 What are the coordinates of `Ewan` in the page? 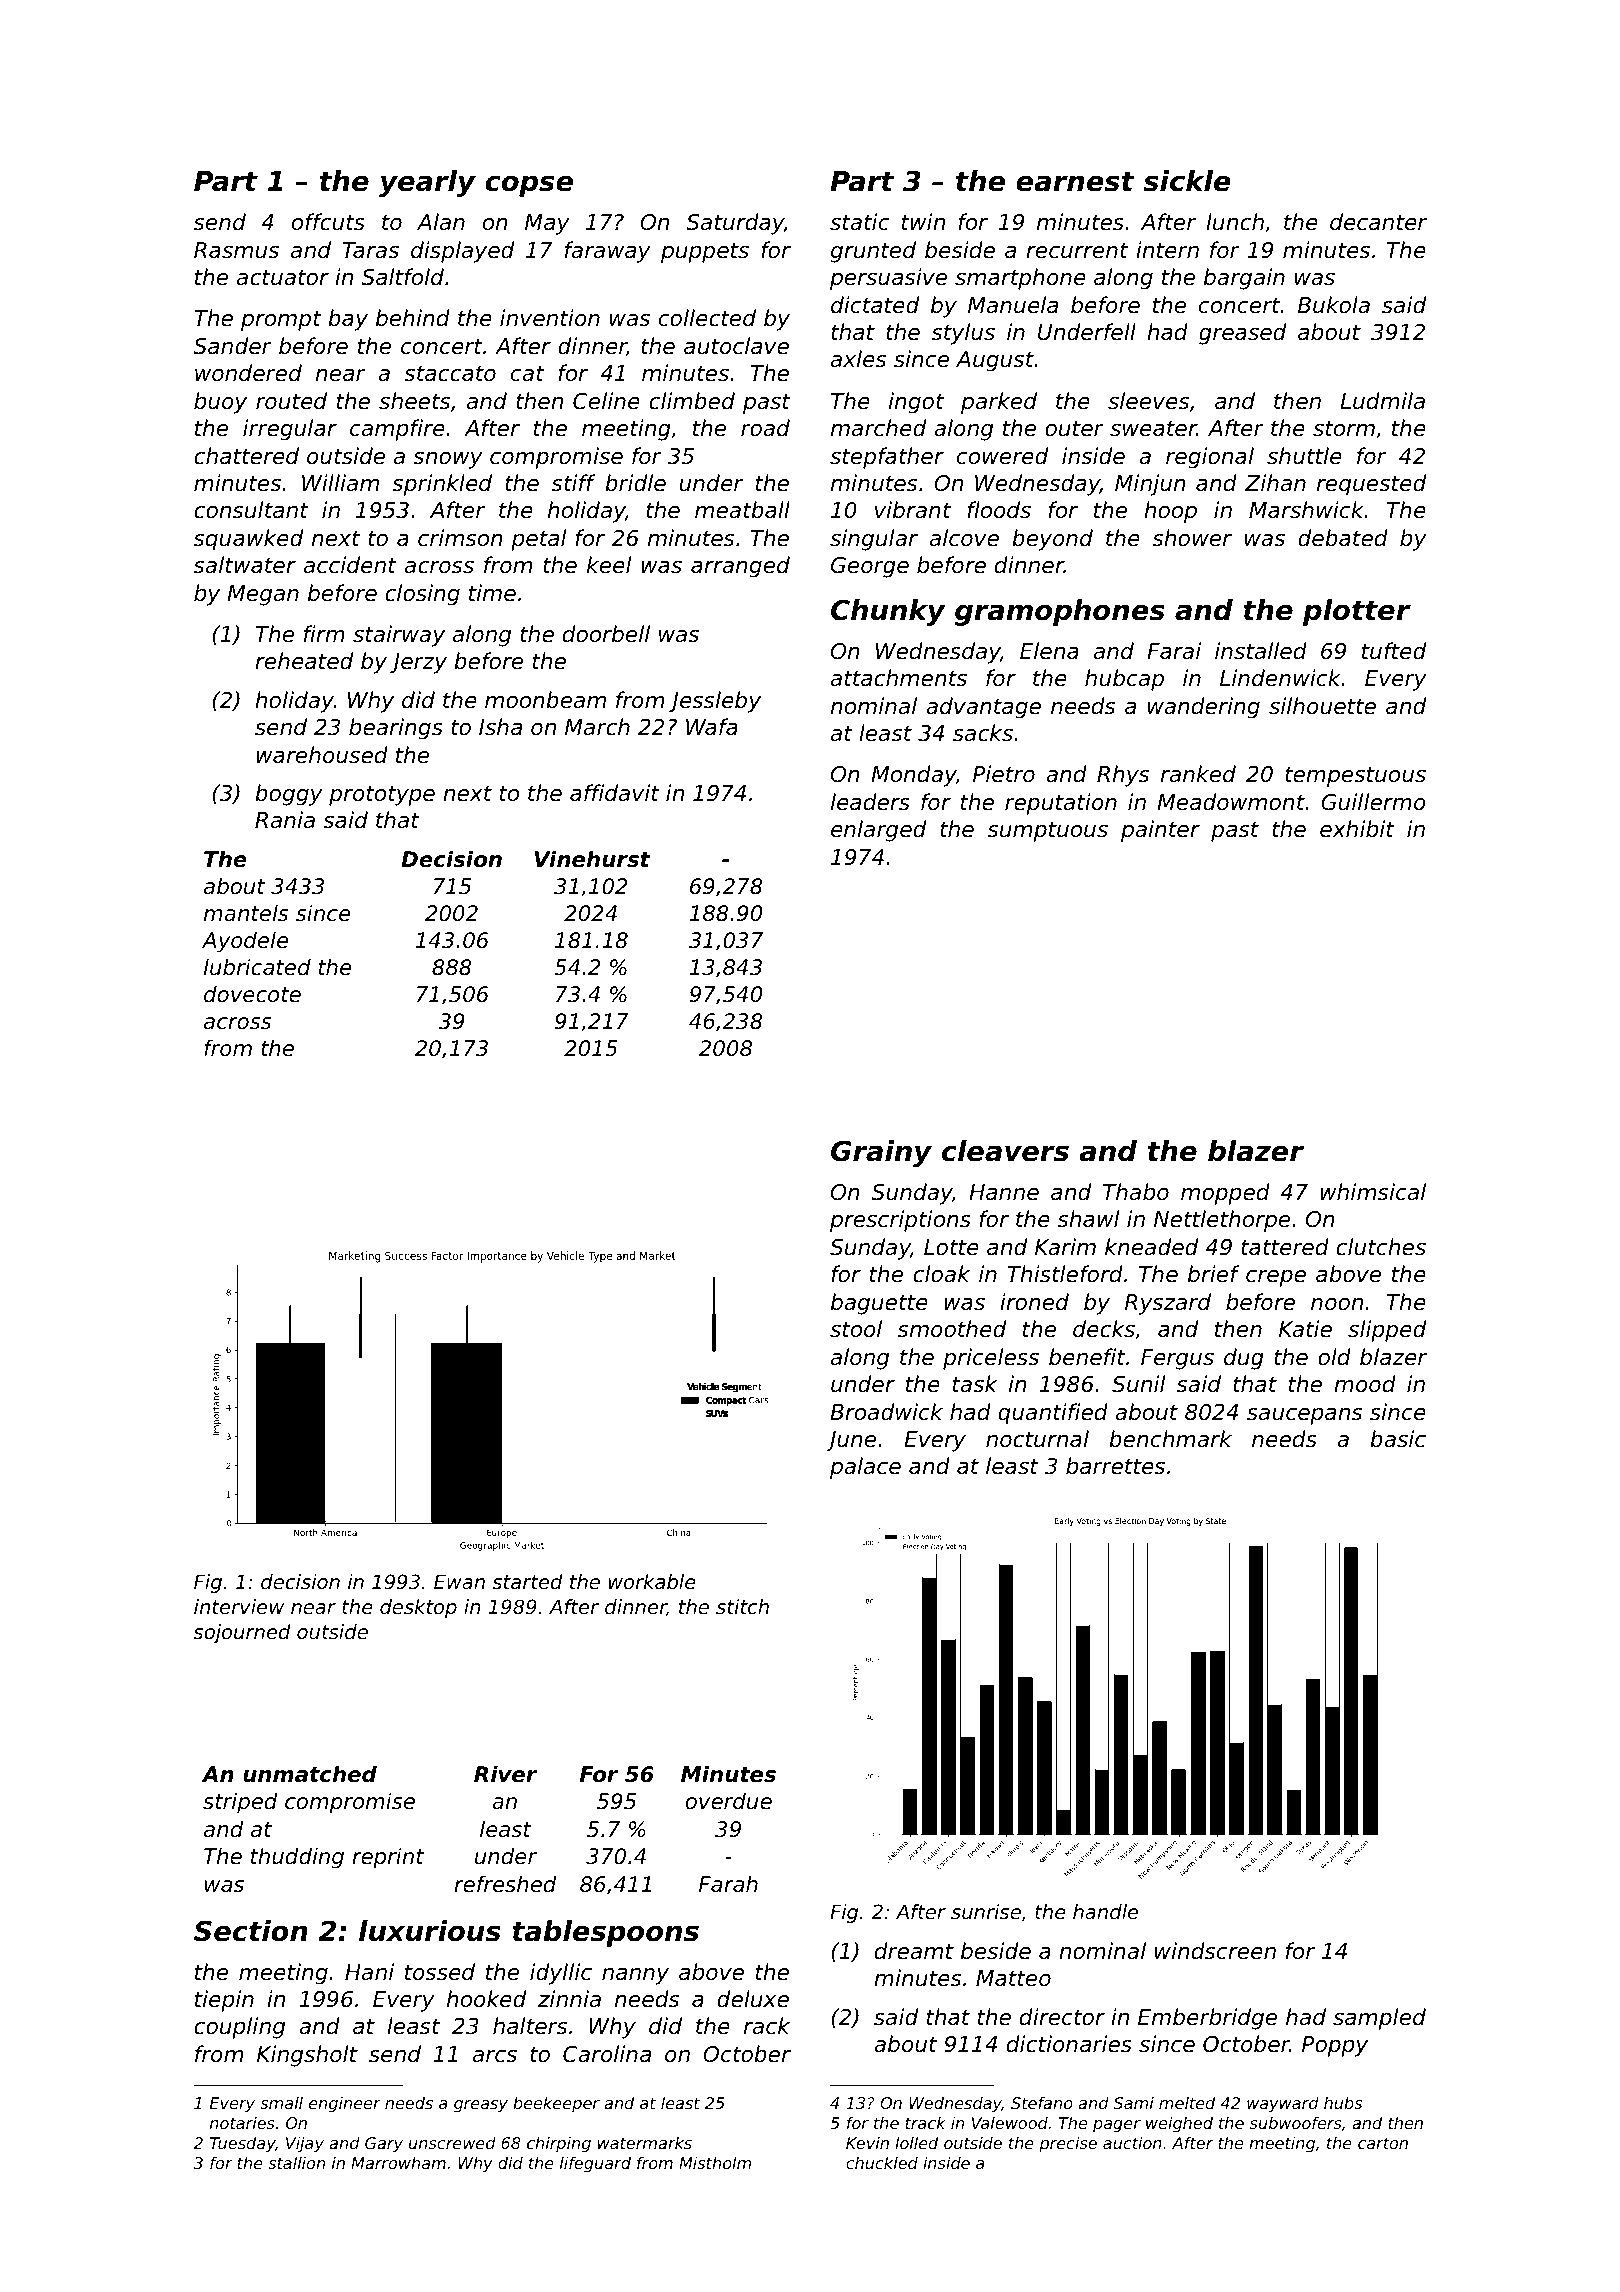 It's located at (459, 1581).
